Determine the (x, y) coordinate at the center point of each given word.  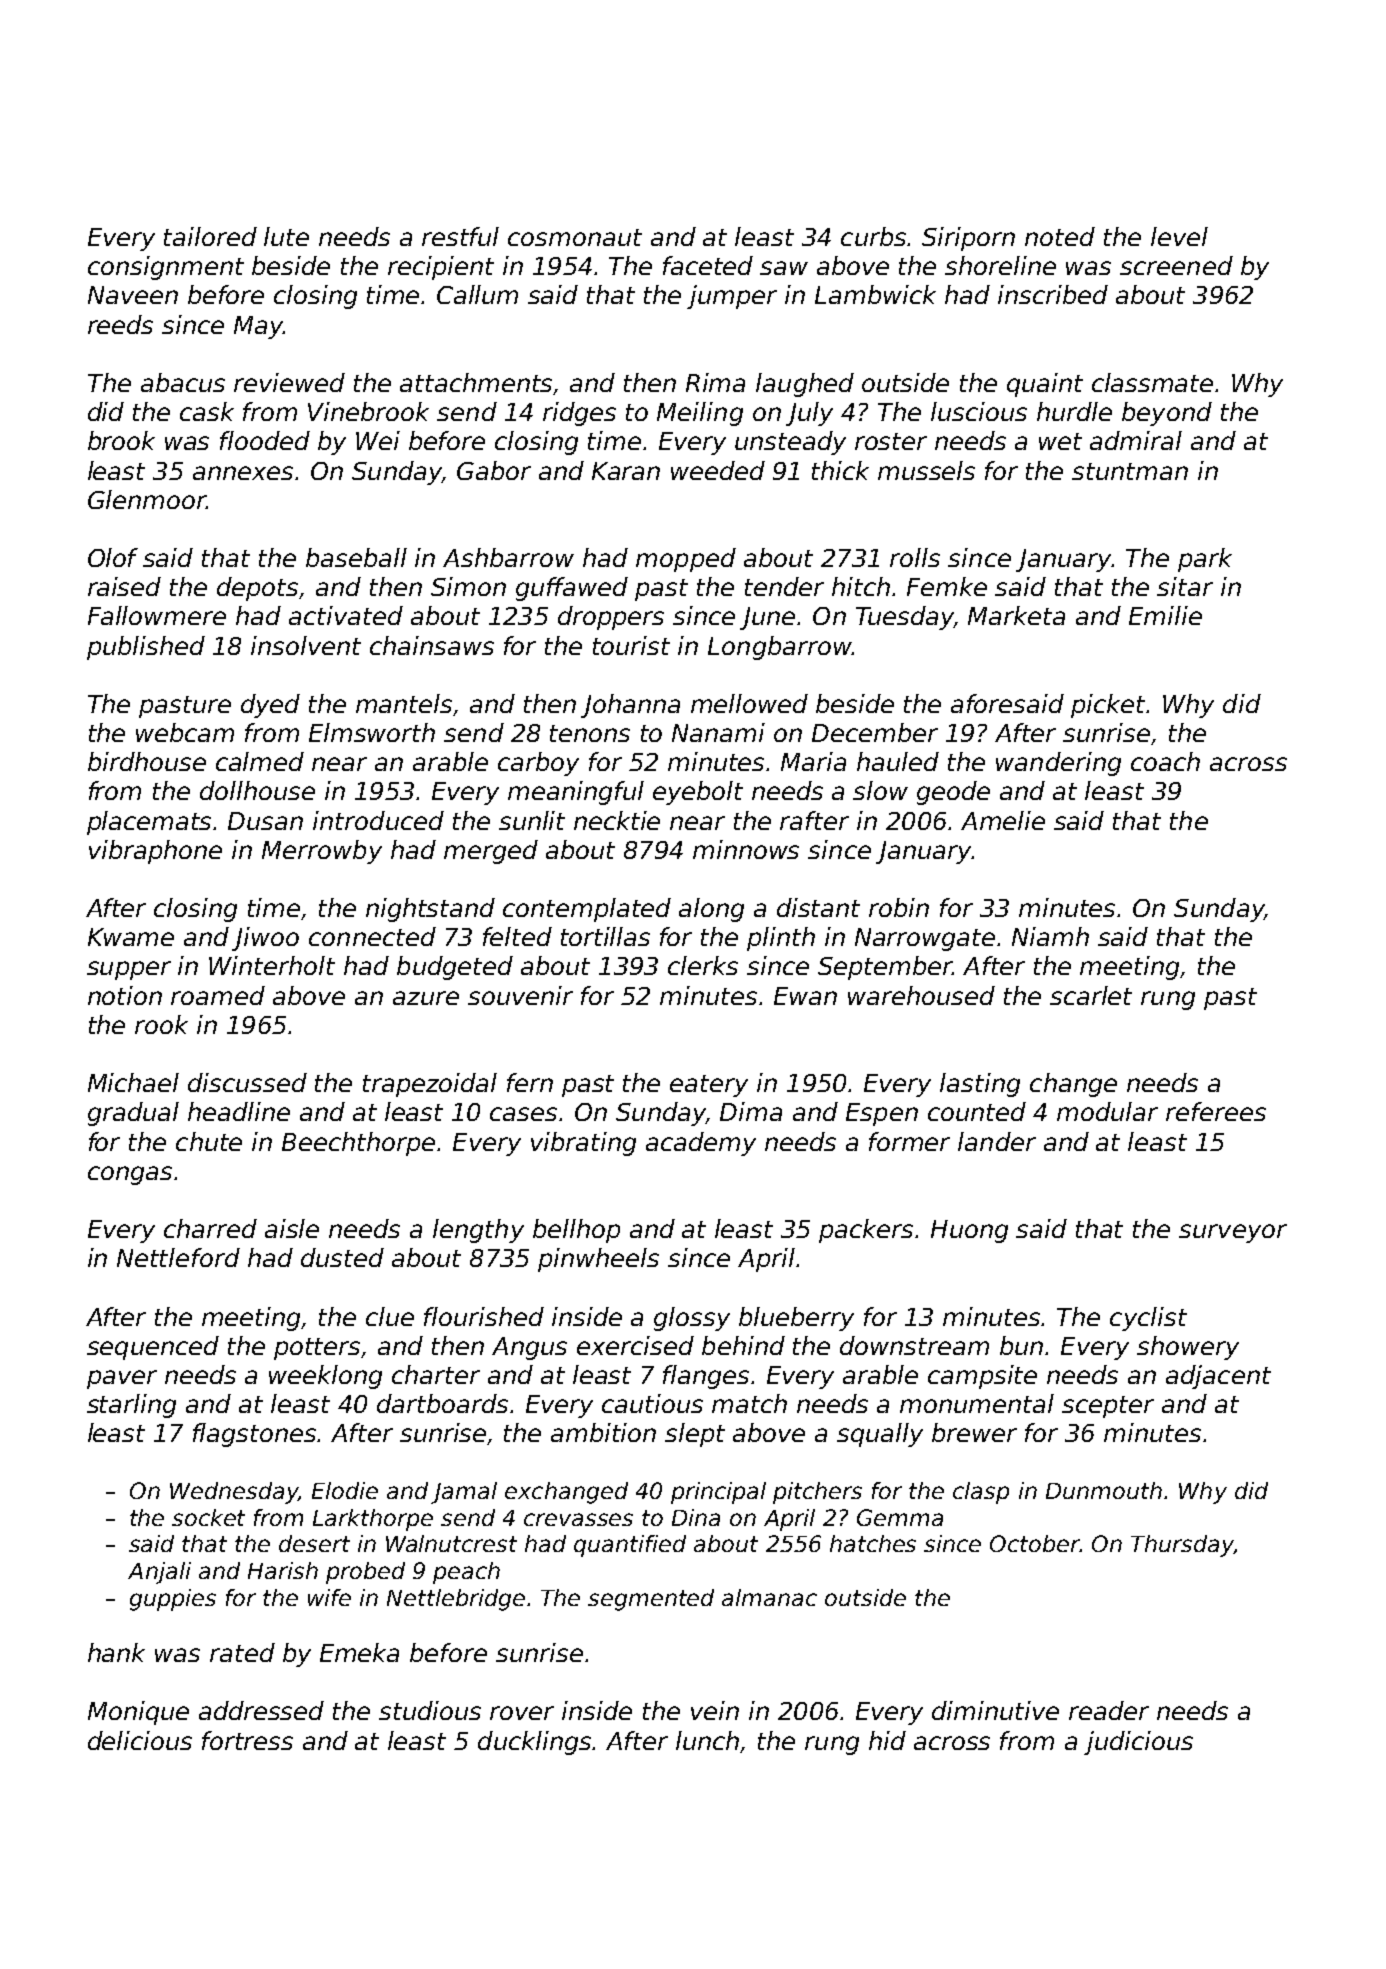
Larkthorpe (373, 1520)
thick (840, 470)
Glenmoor (147, 499)
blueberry (796, 1319)
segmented (651, 1600)
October (1035, 1543)
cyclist (1148, 1319)
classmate (1152, 382)
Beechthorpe (358, 1144)
